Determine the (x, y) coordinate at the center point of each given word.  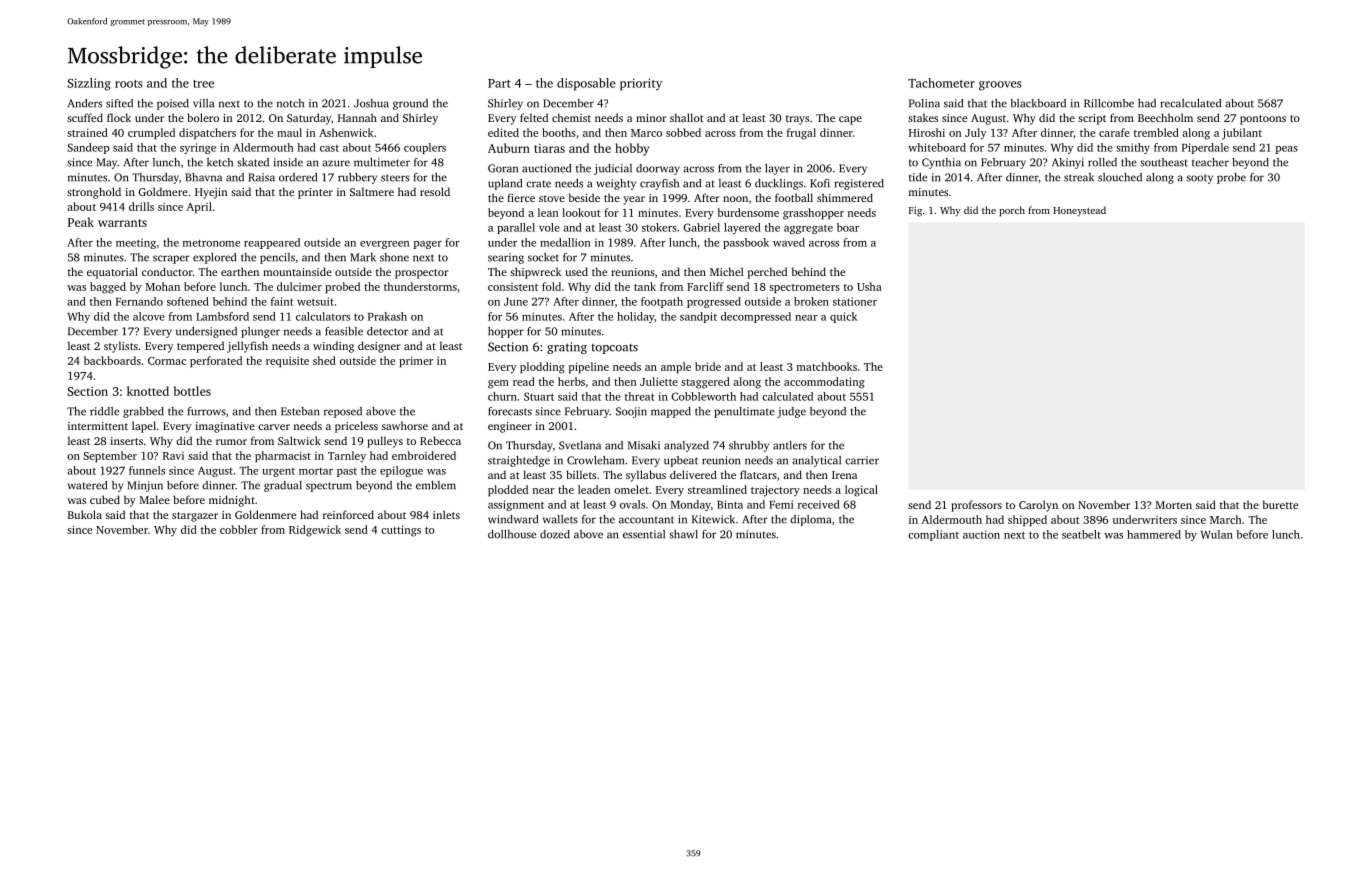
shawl (683, 534)
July (975, 134)
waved (789, 242)
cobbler (239, 529)
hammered (1154, 534)
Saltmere (372, 191)
